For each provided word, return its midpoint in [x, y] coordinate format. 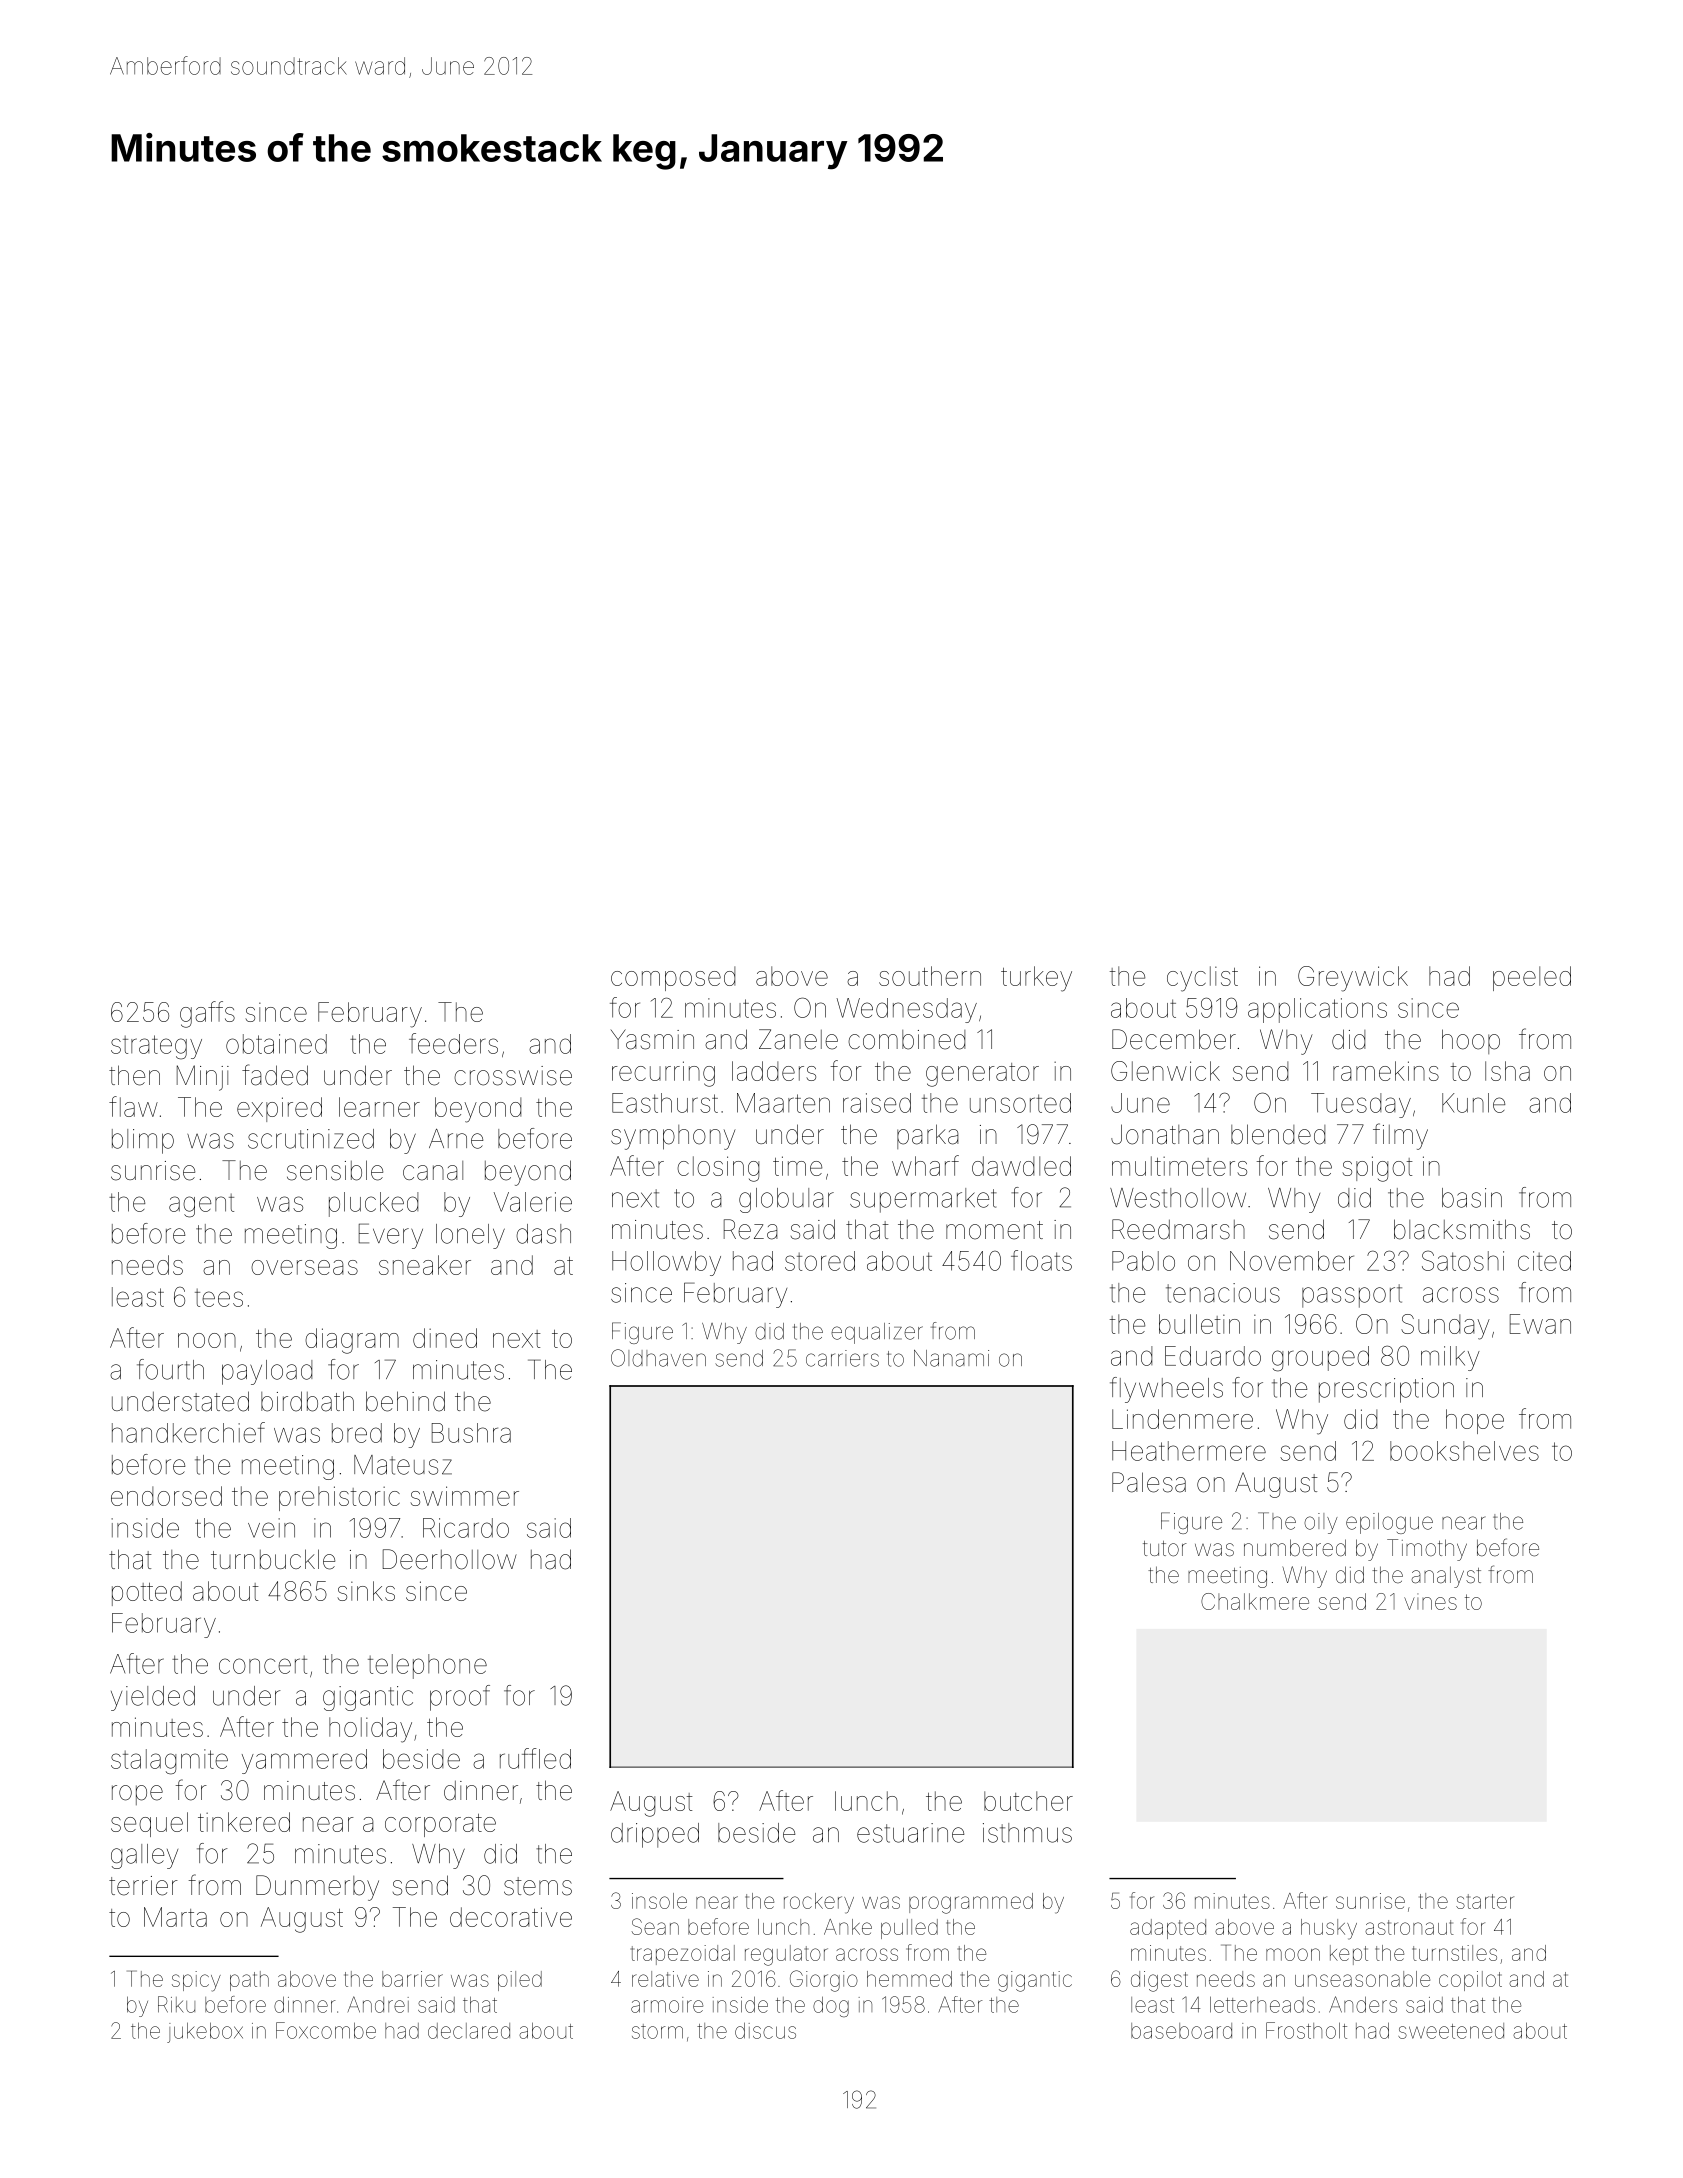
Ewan [1540, 1324]
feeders [453, 1043]
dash [543, 1234]
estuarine [910, 1833]
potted [147, 1593]
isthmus [1027, 1833]
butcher [1028, 1801]
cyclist [1202, 979]
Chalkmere [1255, 1601]
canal [433, 1171]
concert [263, 1665]
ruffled [535, 1758]
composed [673, 978]
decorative [511, 1917]
